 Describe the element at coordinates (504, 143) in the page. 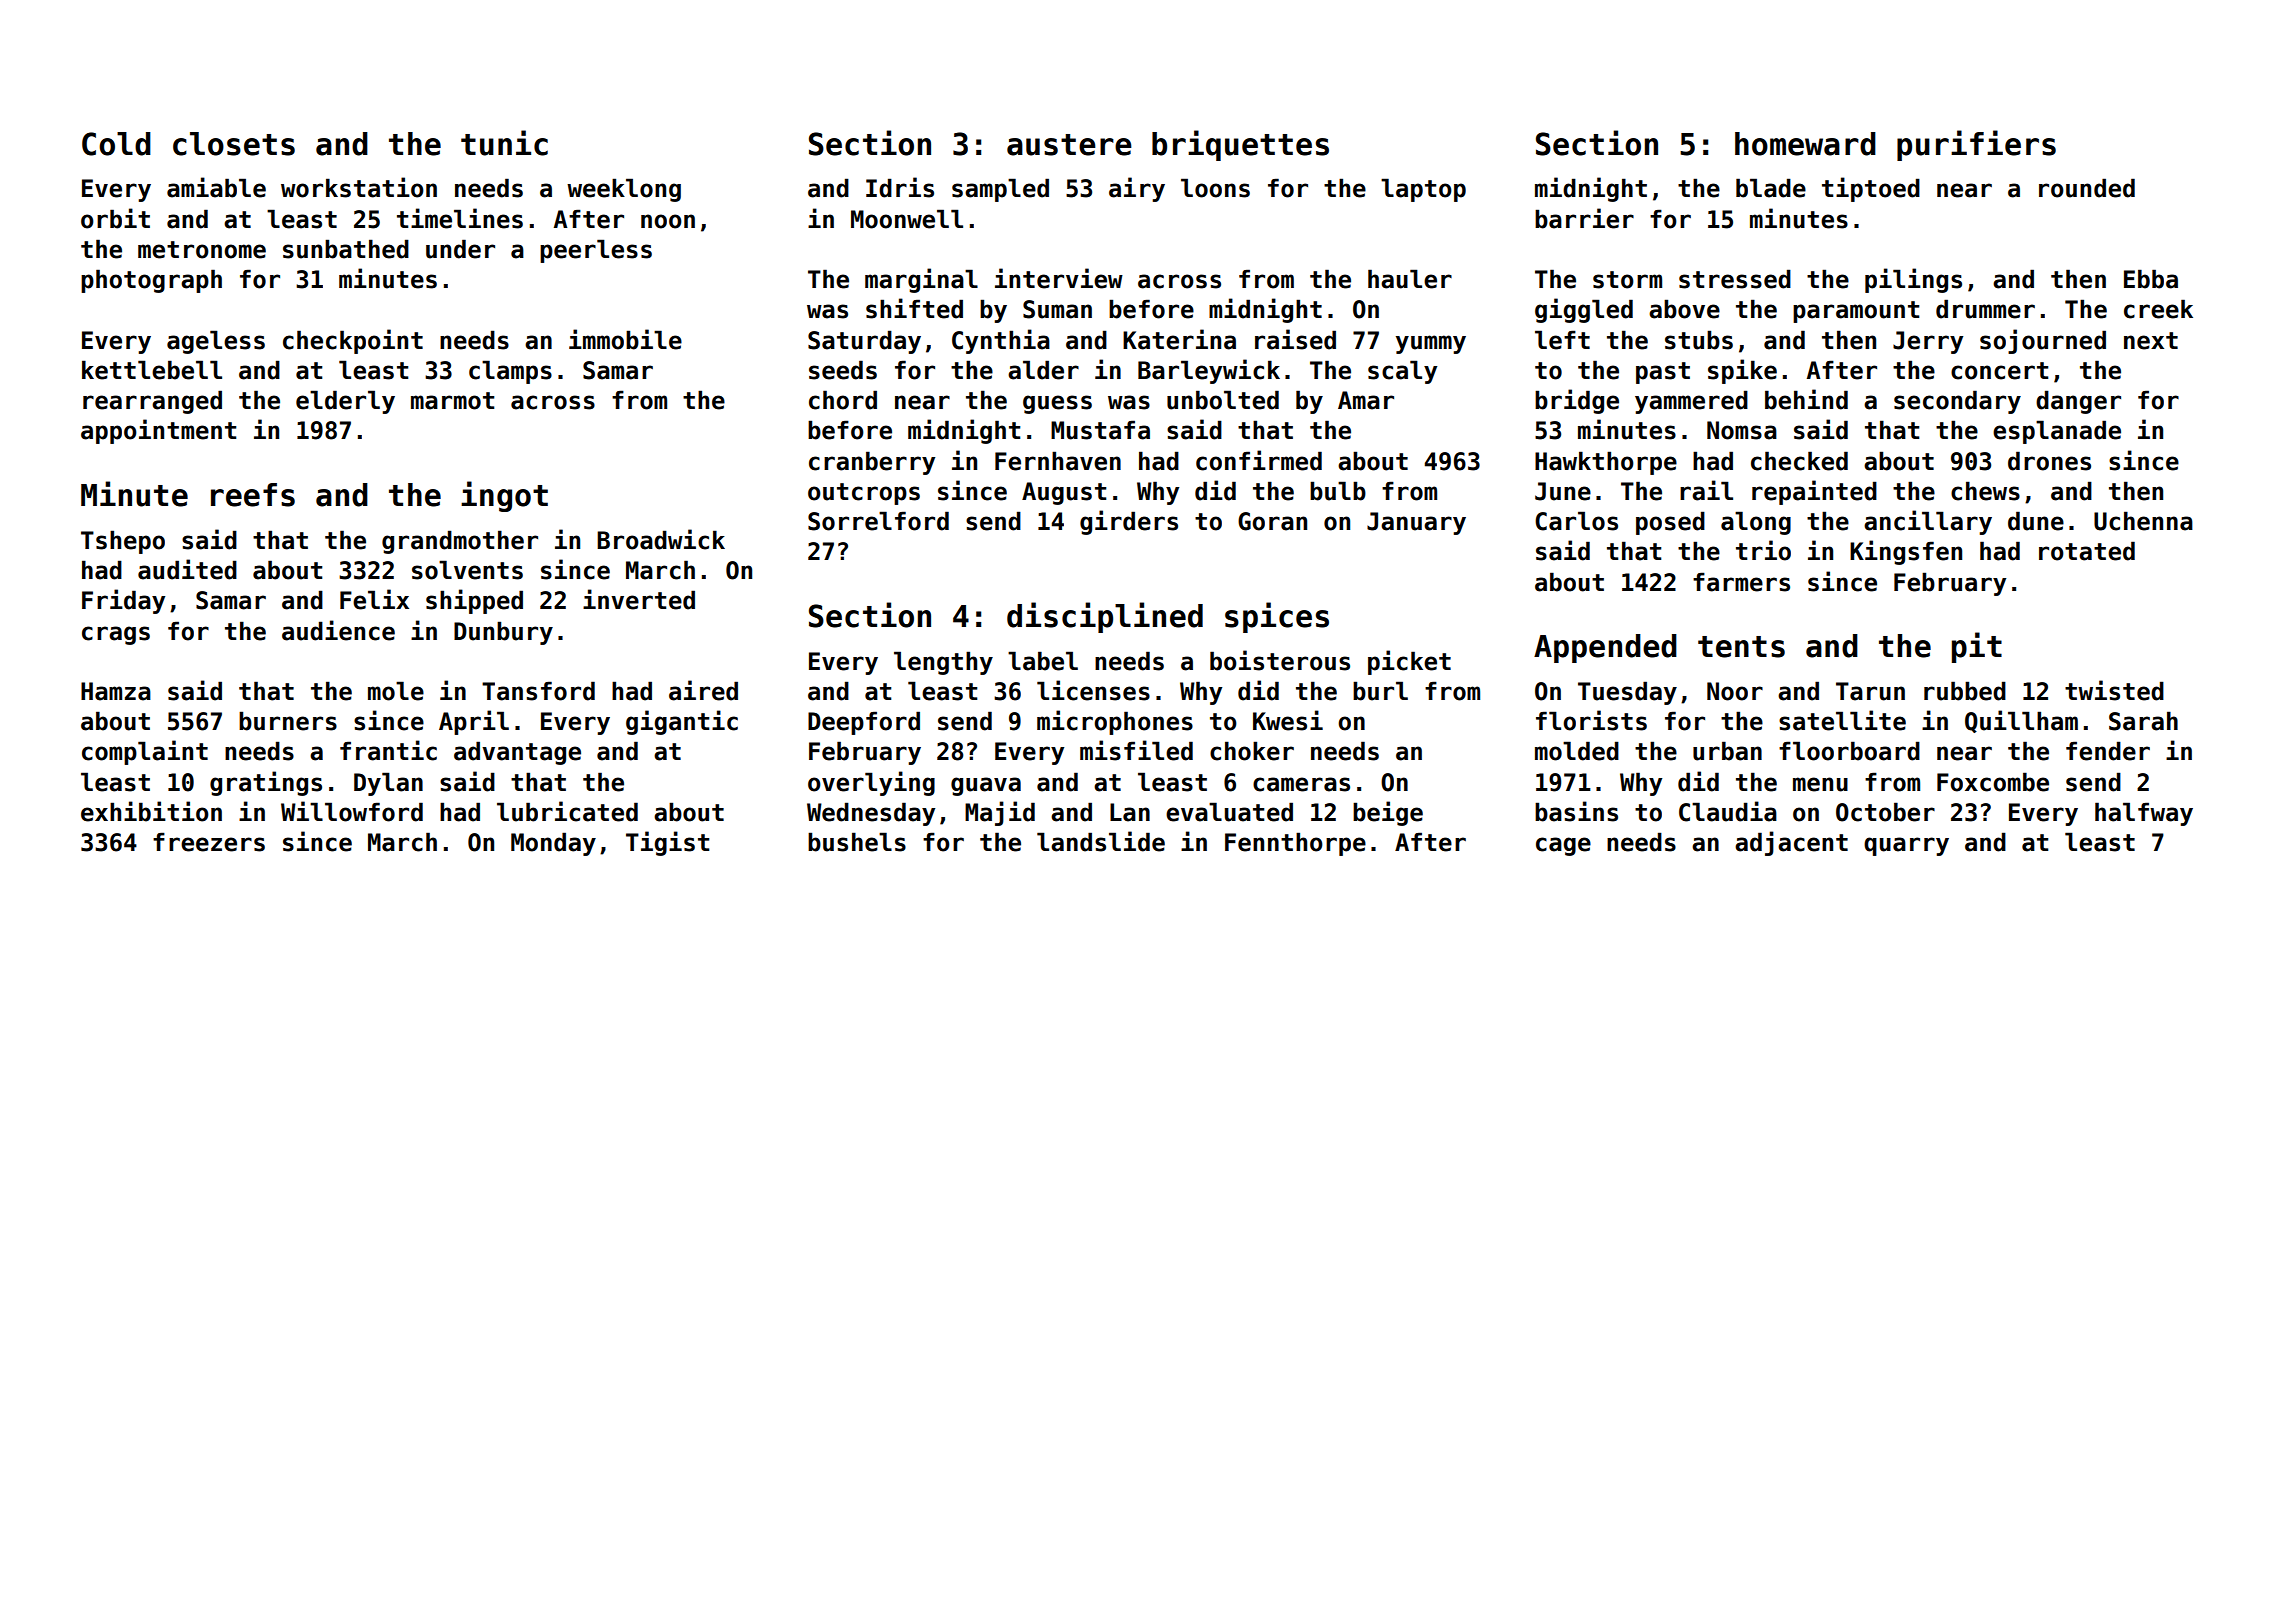

I see `tunic` at that location.
